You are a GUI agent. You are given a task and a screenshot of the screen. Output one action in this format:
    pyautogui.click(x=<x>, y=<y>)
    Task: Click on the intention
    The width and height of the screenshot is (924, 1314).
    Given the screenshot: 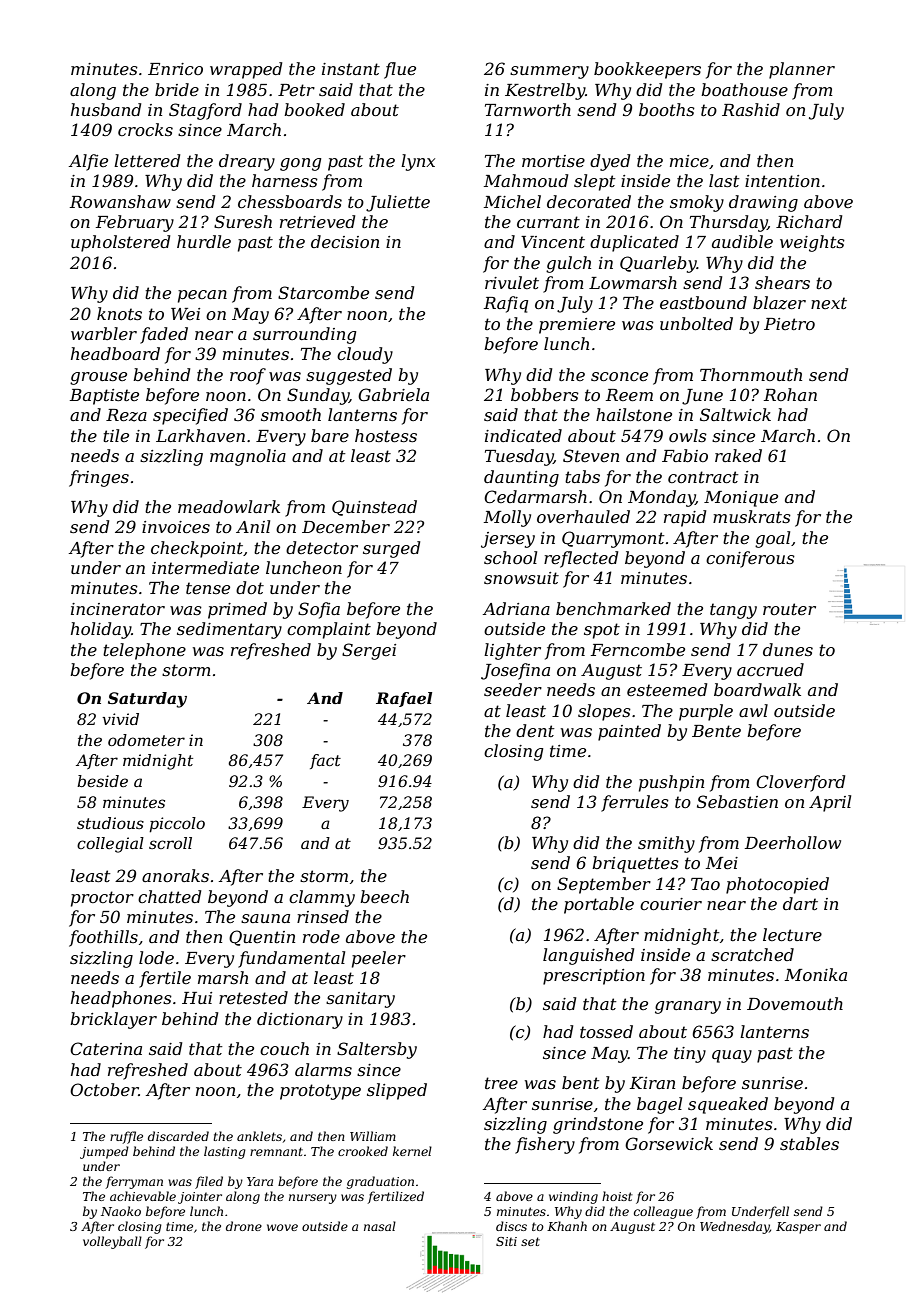 What is the action you would take?
    pyautogui.click(x=782, y=181)
